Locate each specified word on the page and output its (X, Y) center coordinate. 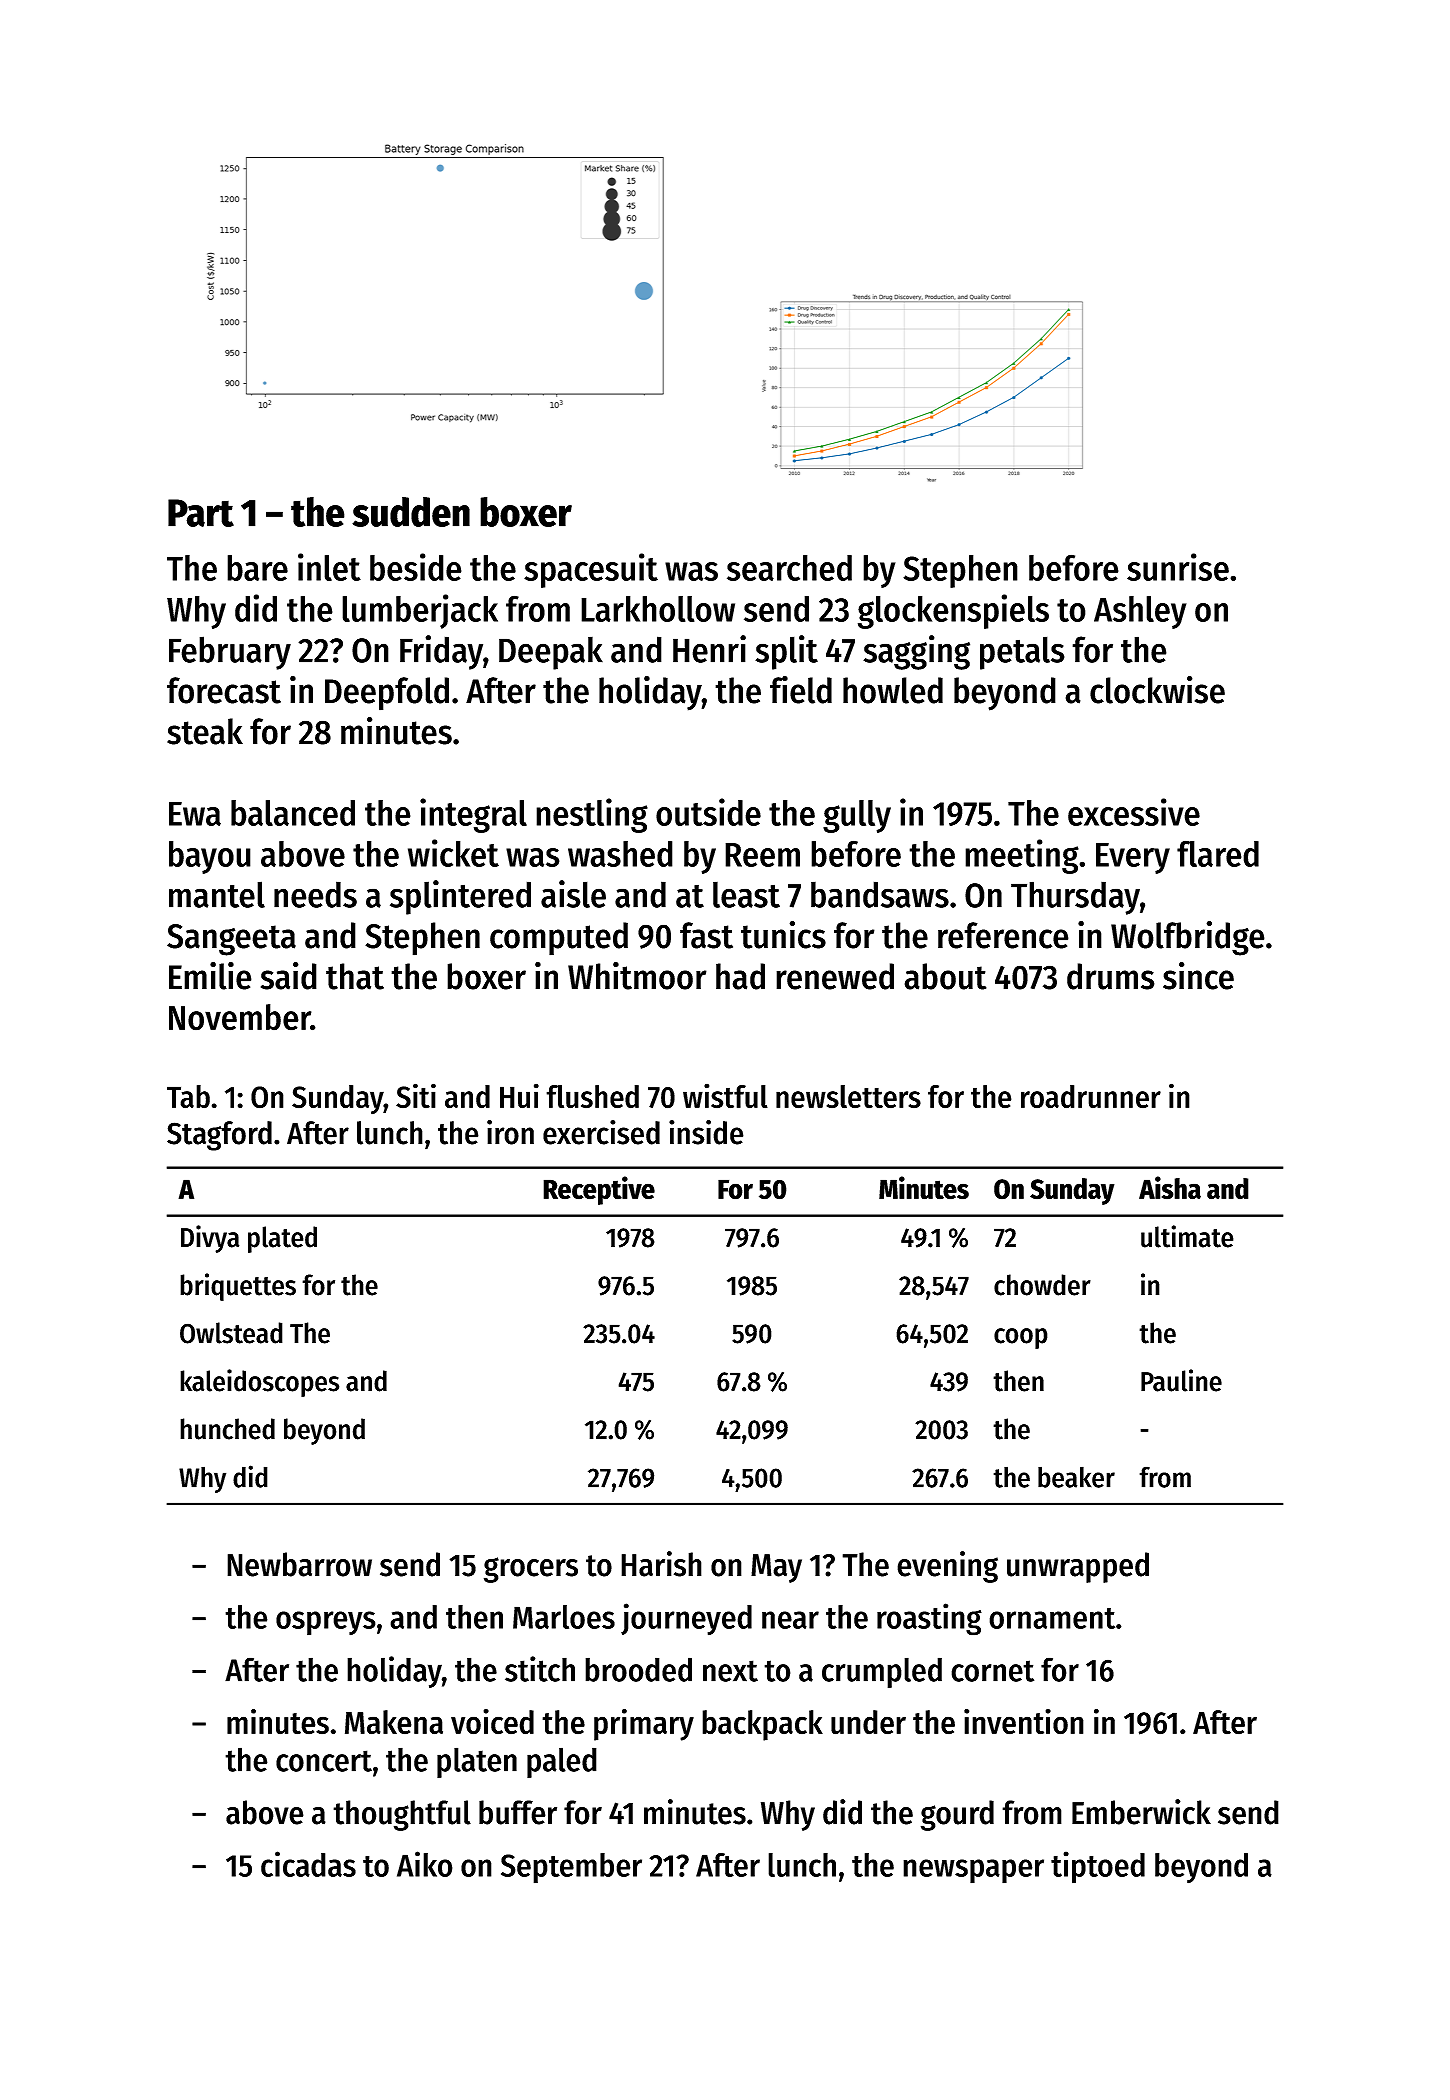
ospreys (326, 1623)
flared (1218, 853)
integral (473, 815)
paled (562, 1762)
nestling (592, 815)
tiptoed (1098, 1867)
